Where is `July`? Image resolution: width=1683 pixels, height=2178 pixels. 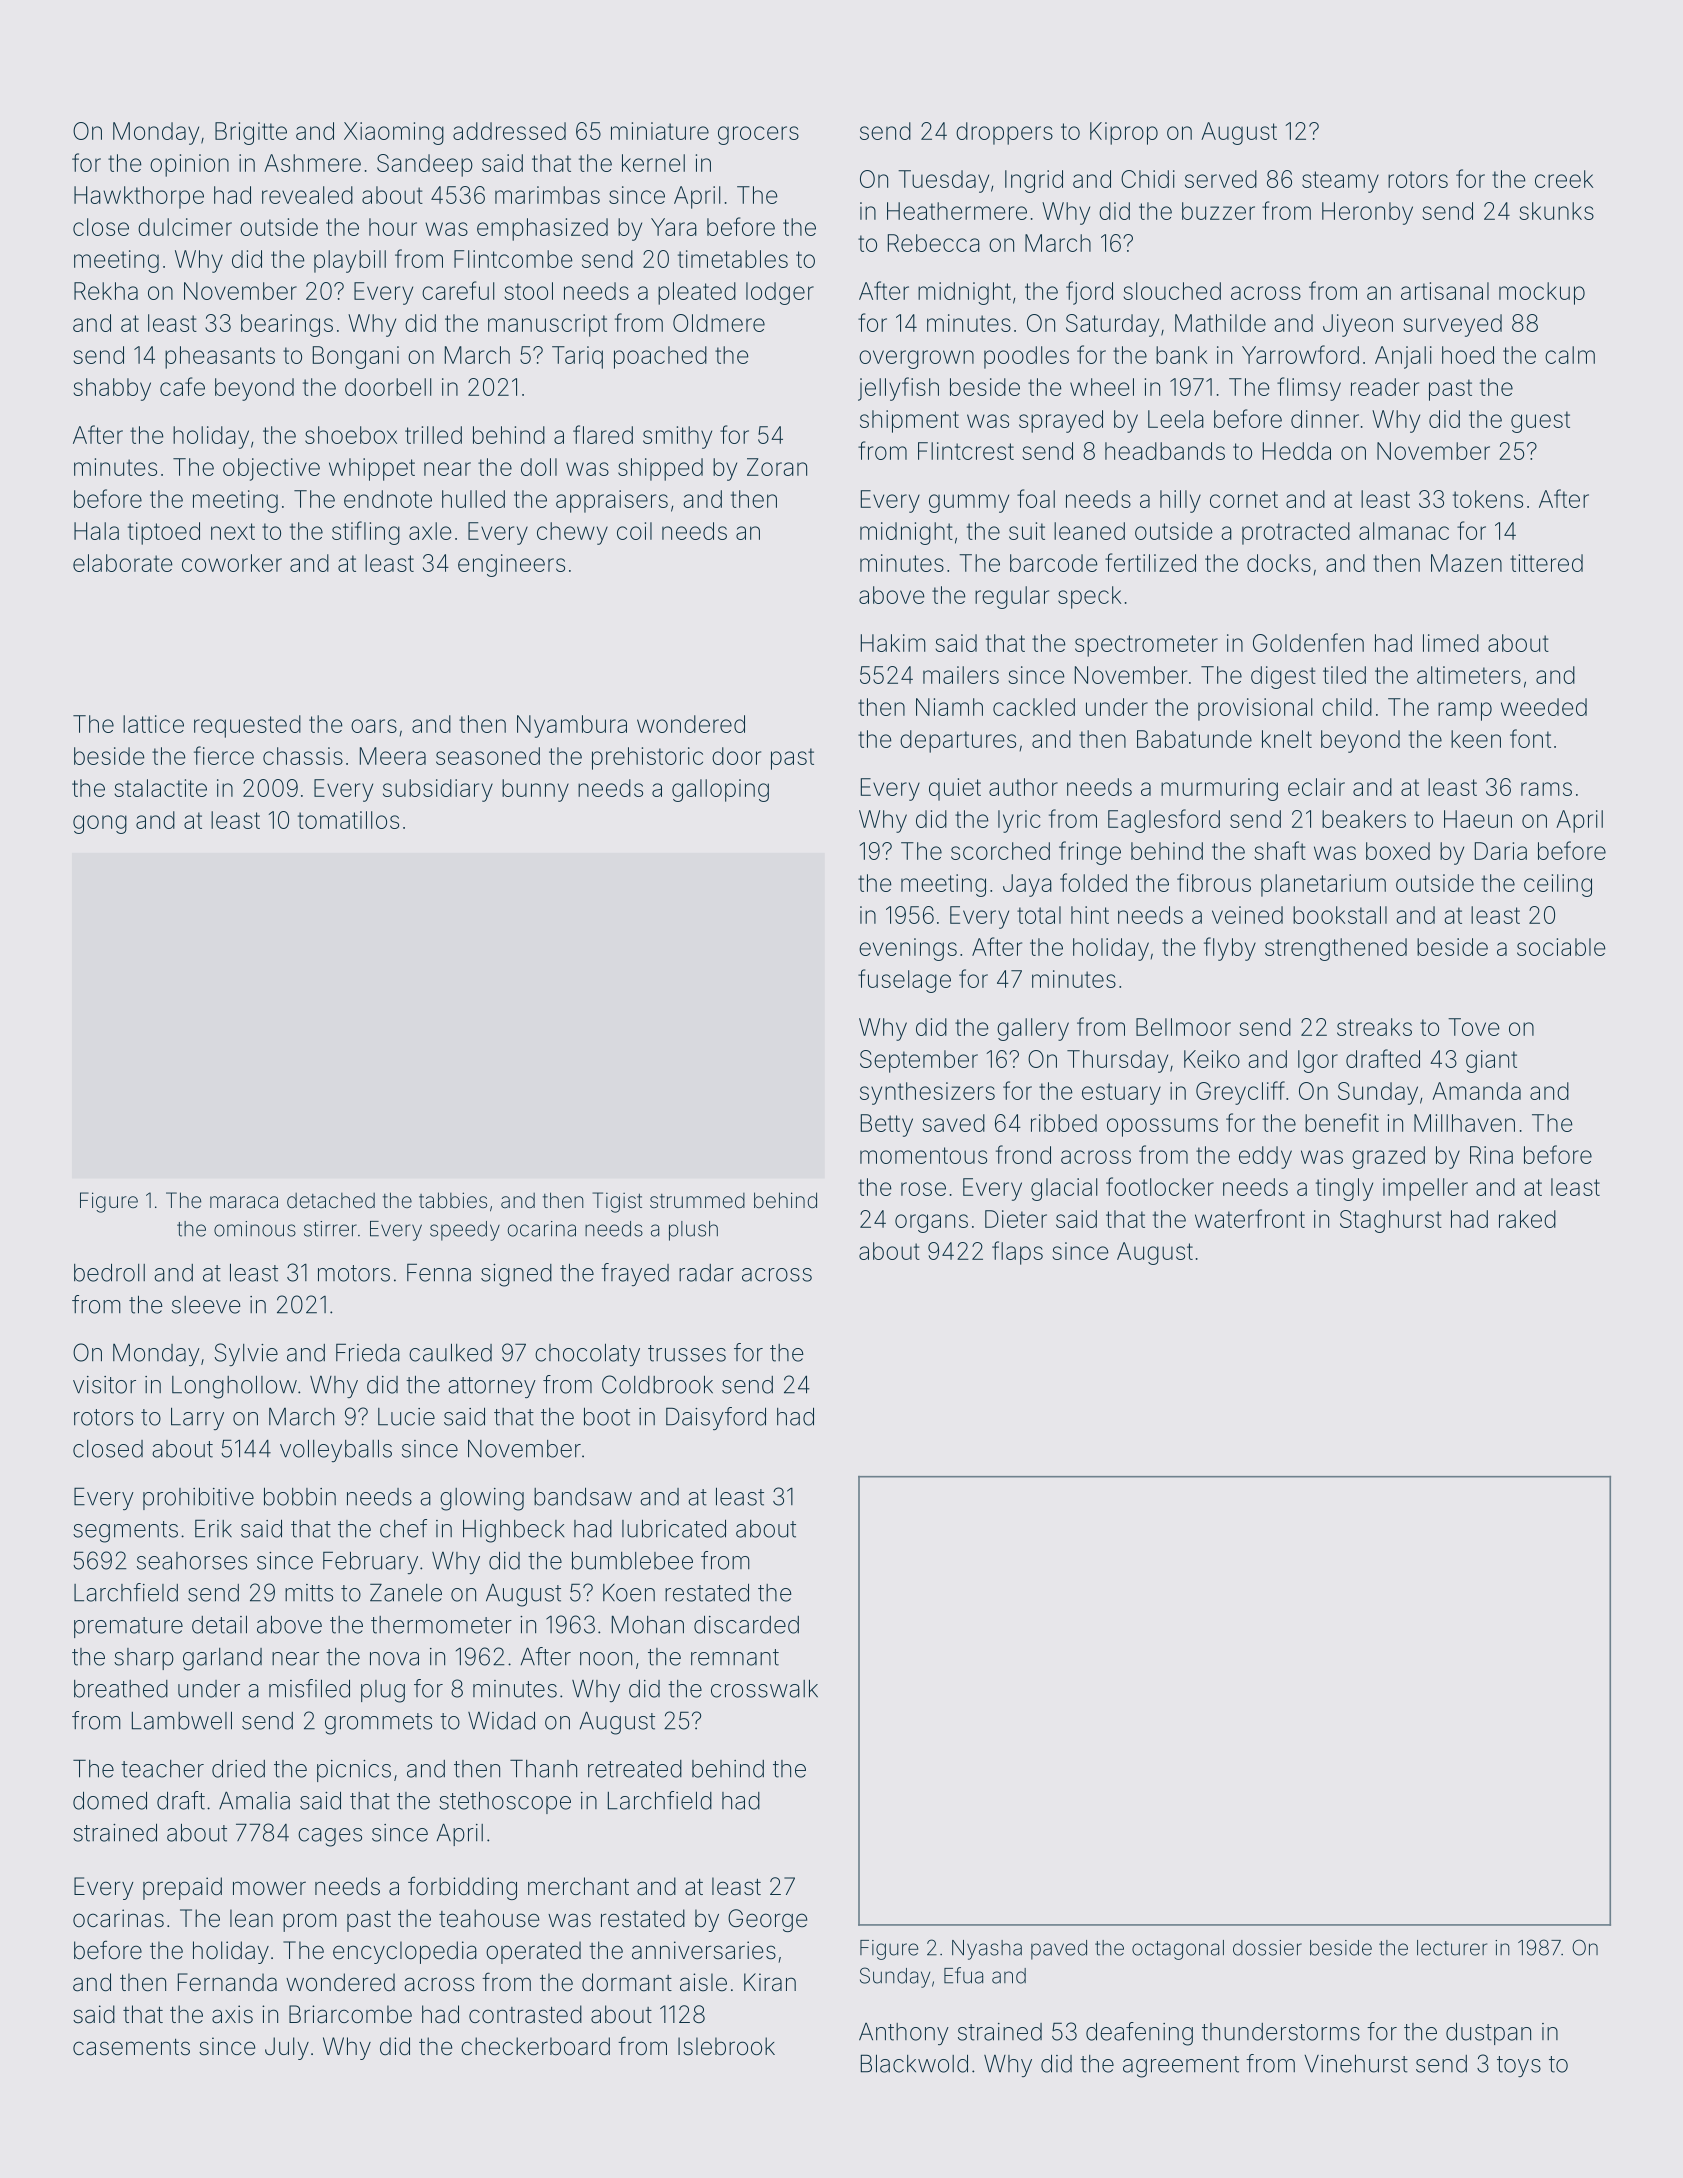 July is located at coordinates (287, 2048).
